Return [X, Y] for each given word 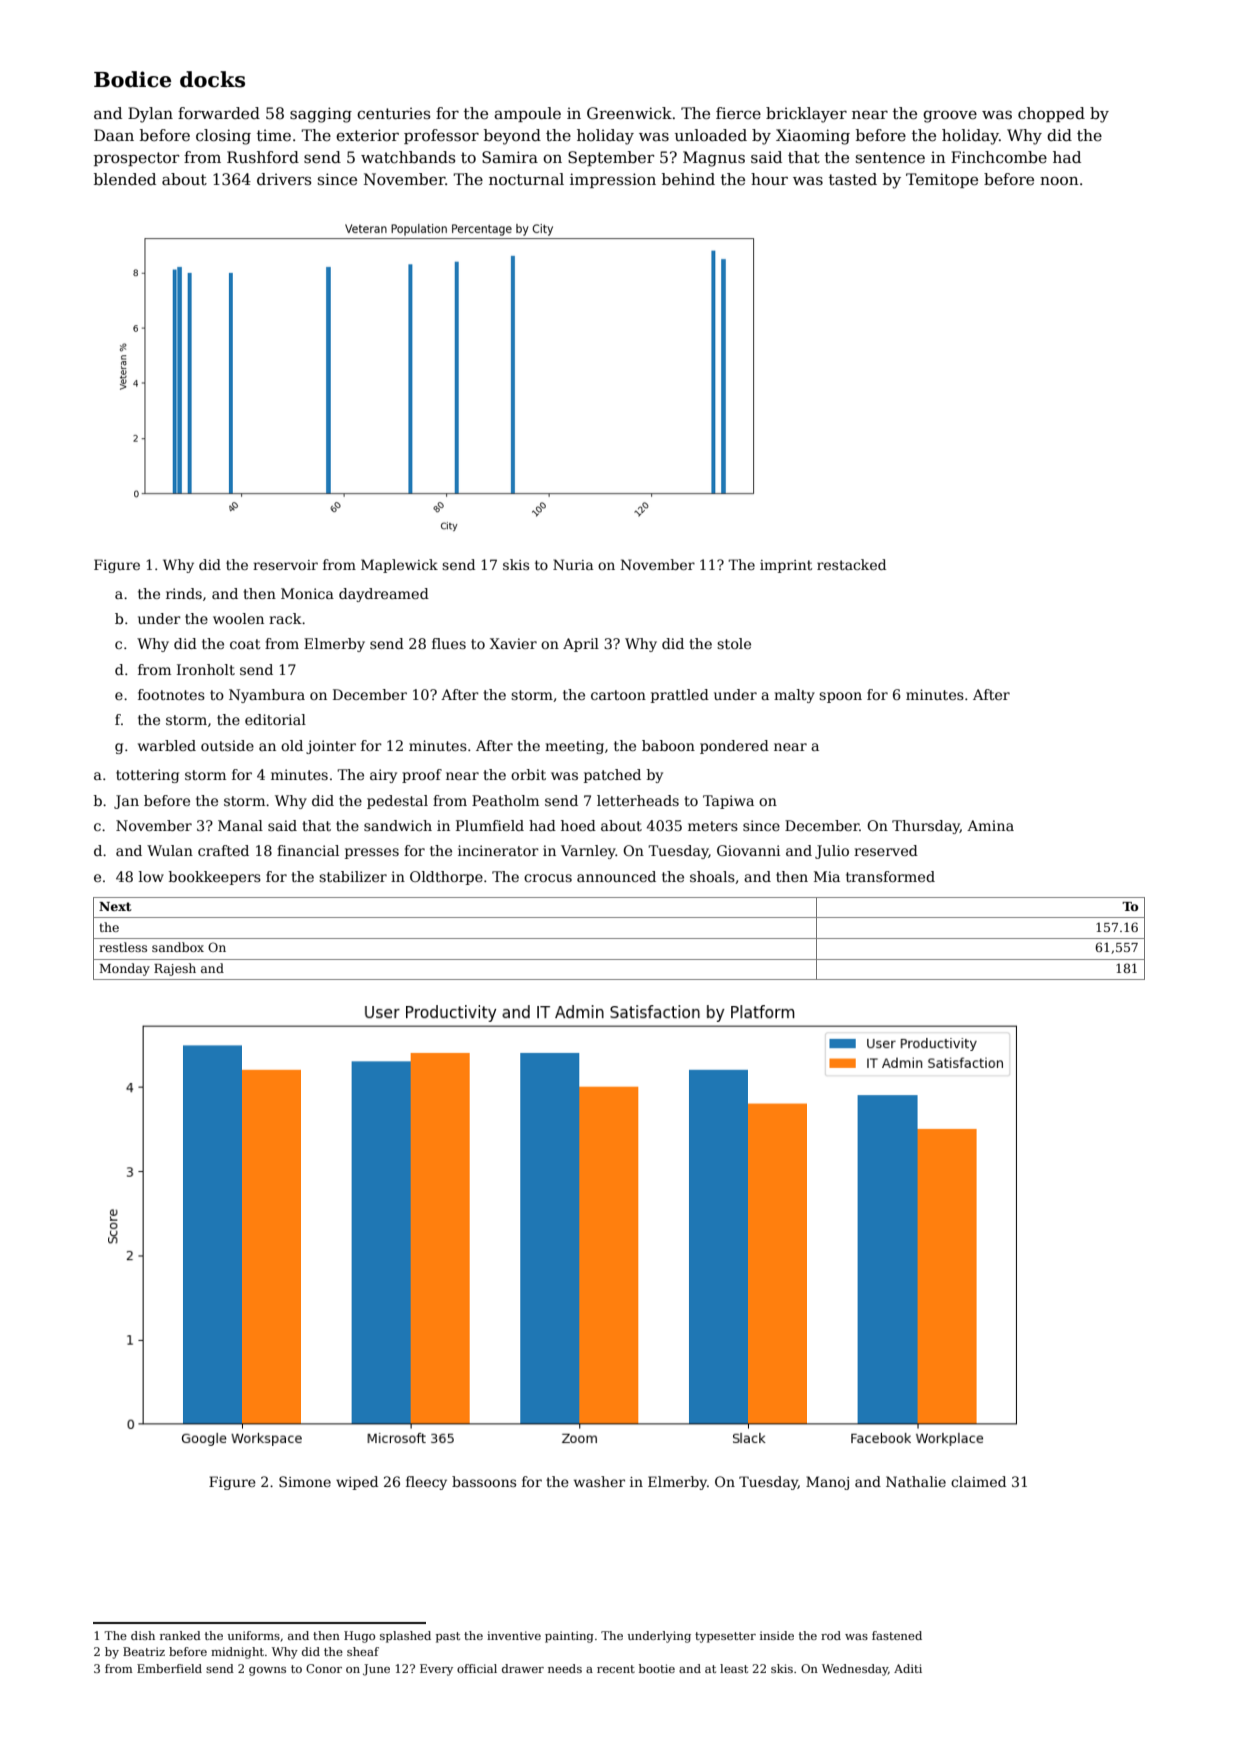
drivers [284, 179]
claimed [978, 1481]
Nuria [573, 564]
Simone [305, 1481]
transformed [890, 876]
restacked [851, 564]
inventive [514, 1635]
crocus [548, 878]
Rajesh [175, 969]
